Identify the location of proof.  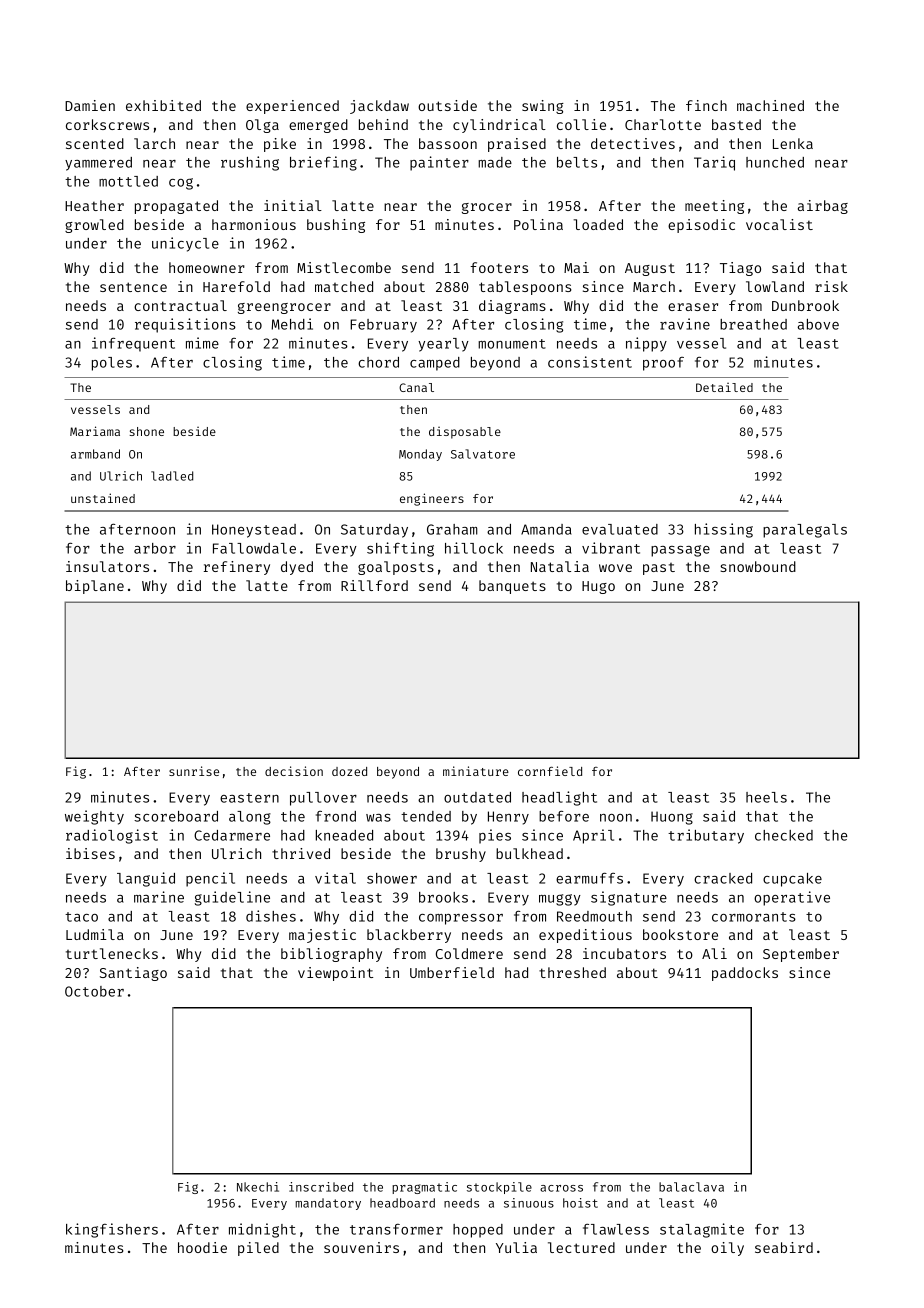
(663, 364).
